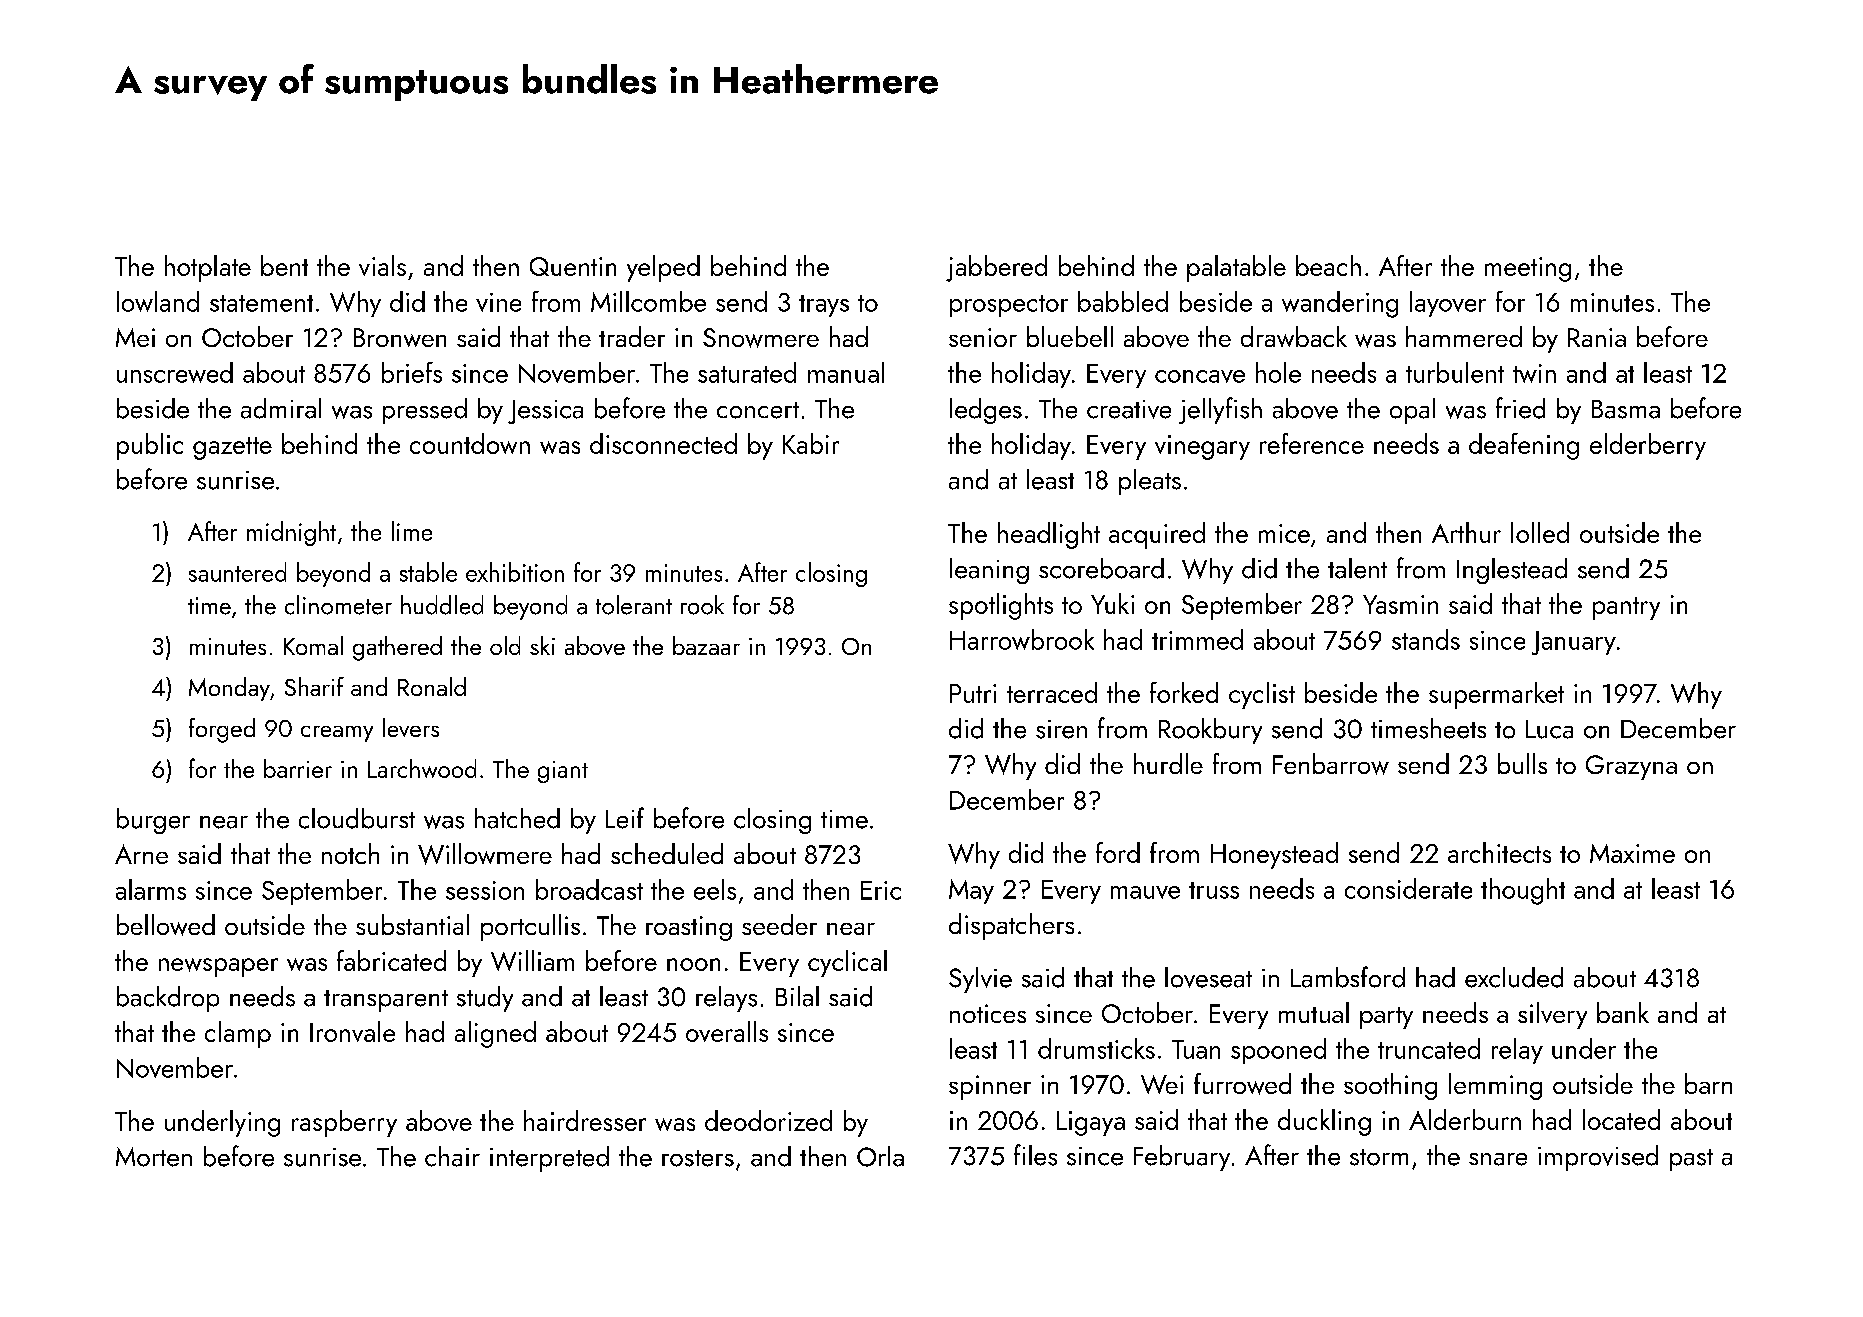 The width and height of the screenshot is (1863, 1317). I want to click on sauntered, so click(237, 572).
